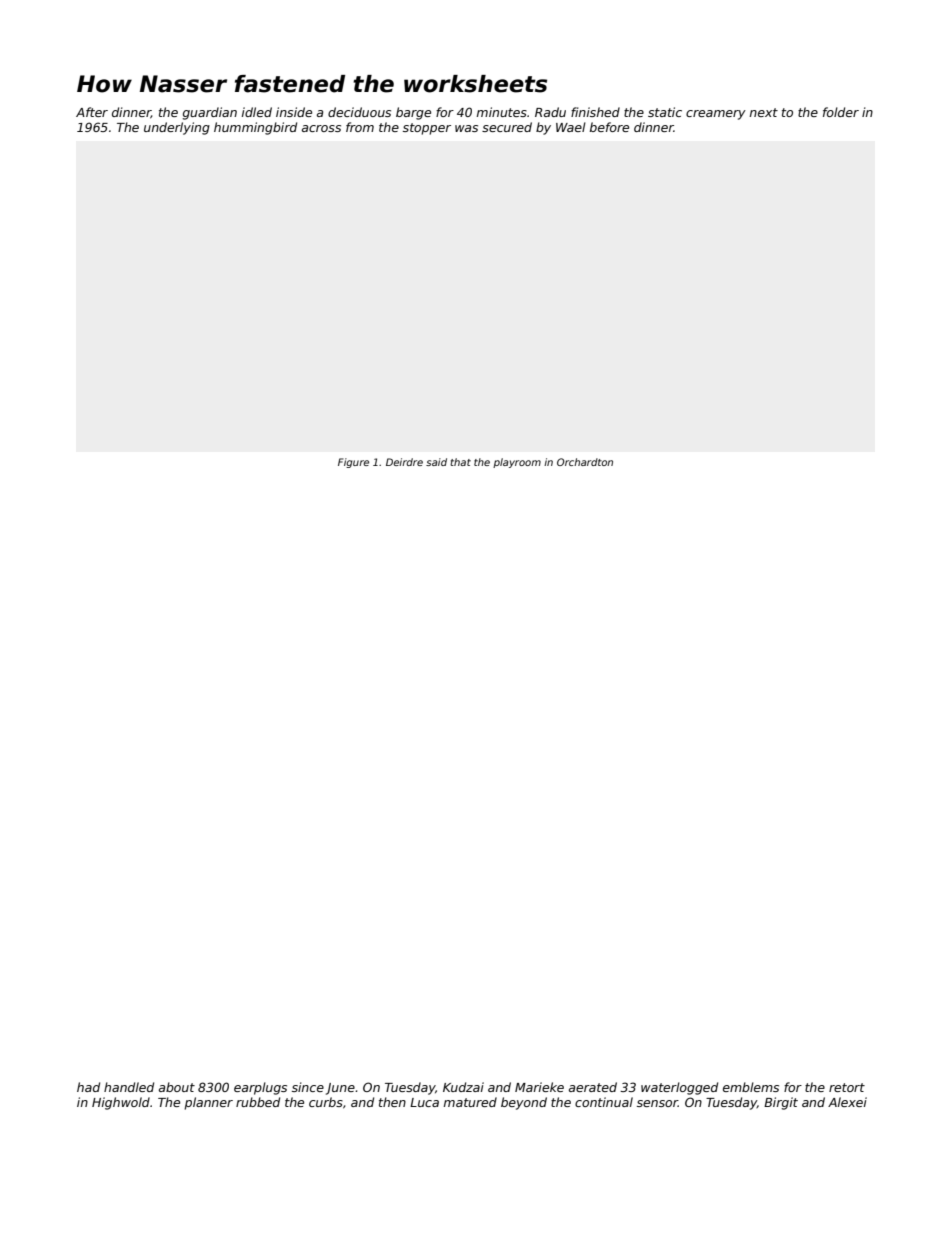 The image size is (952, 1233). What do you see at coordinates (121, 1103) in the screenshot?
I see `Highwold` at bounding box center [121, 1103].
